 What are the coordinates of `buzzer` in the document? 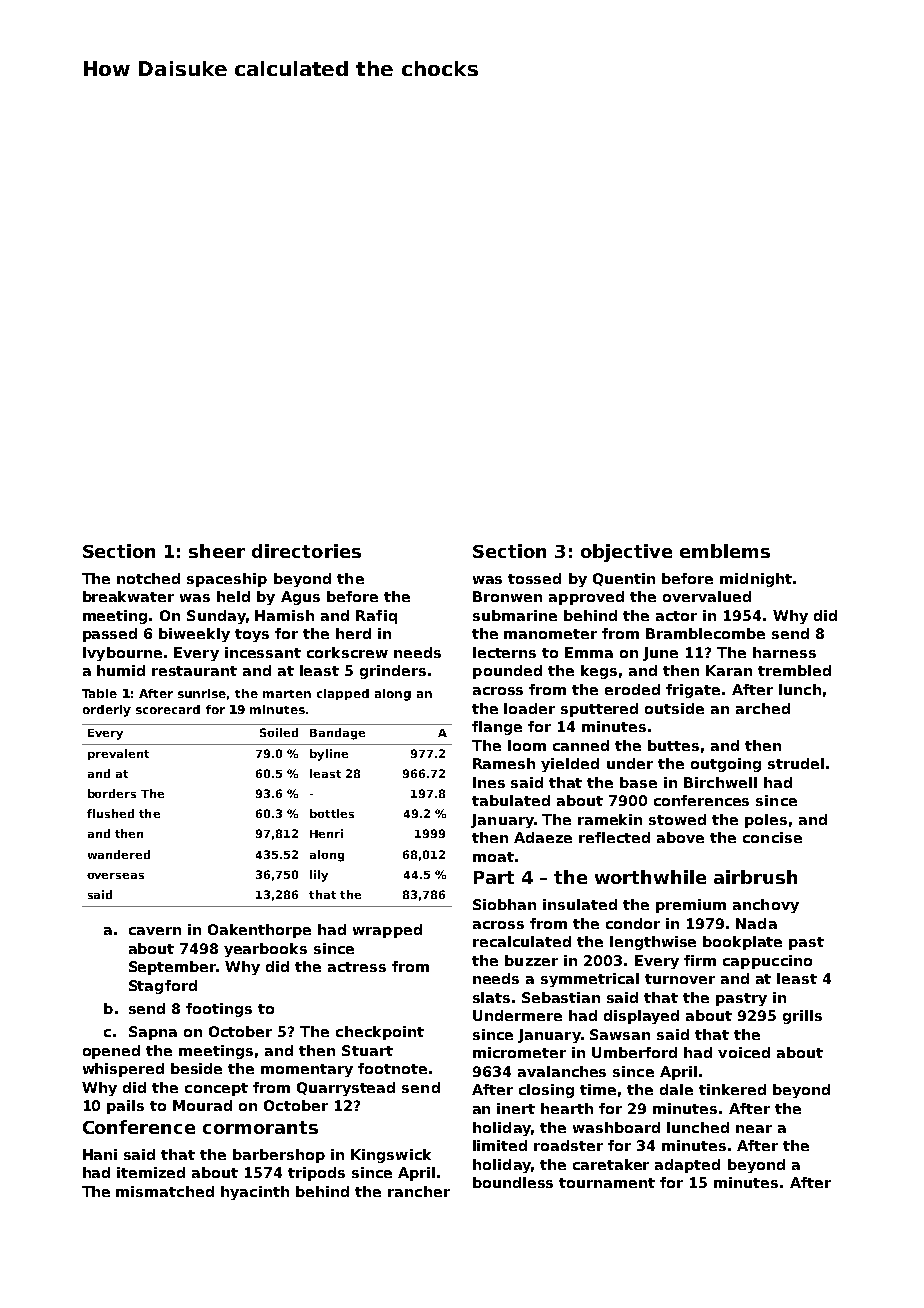 It's located at (531, 960).
